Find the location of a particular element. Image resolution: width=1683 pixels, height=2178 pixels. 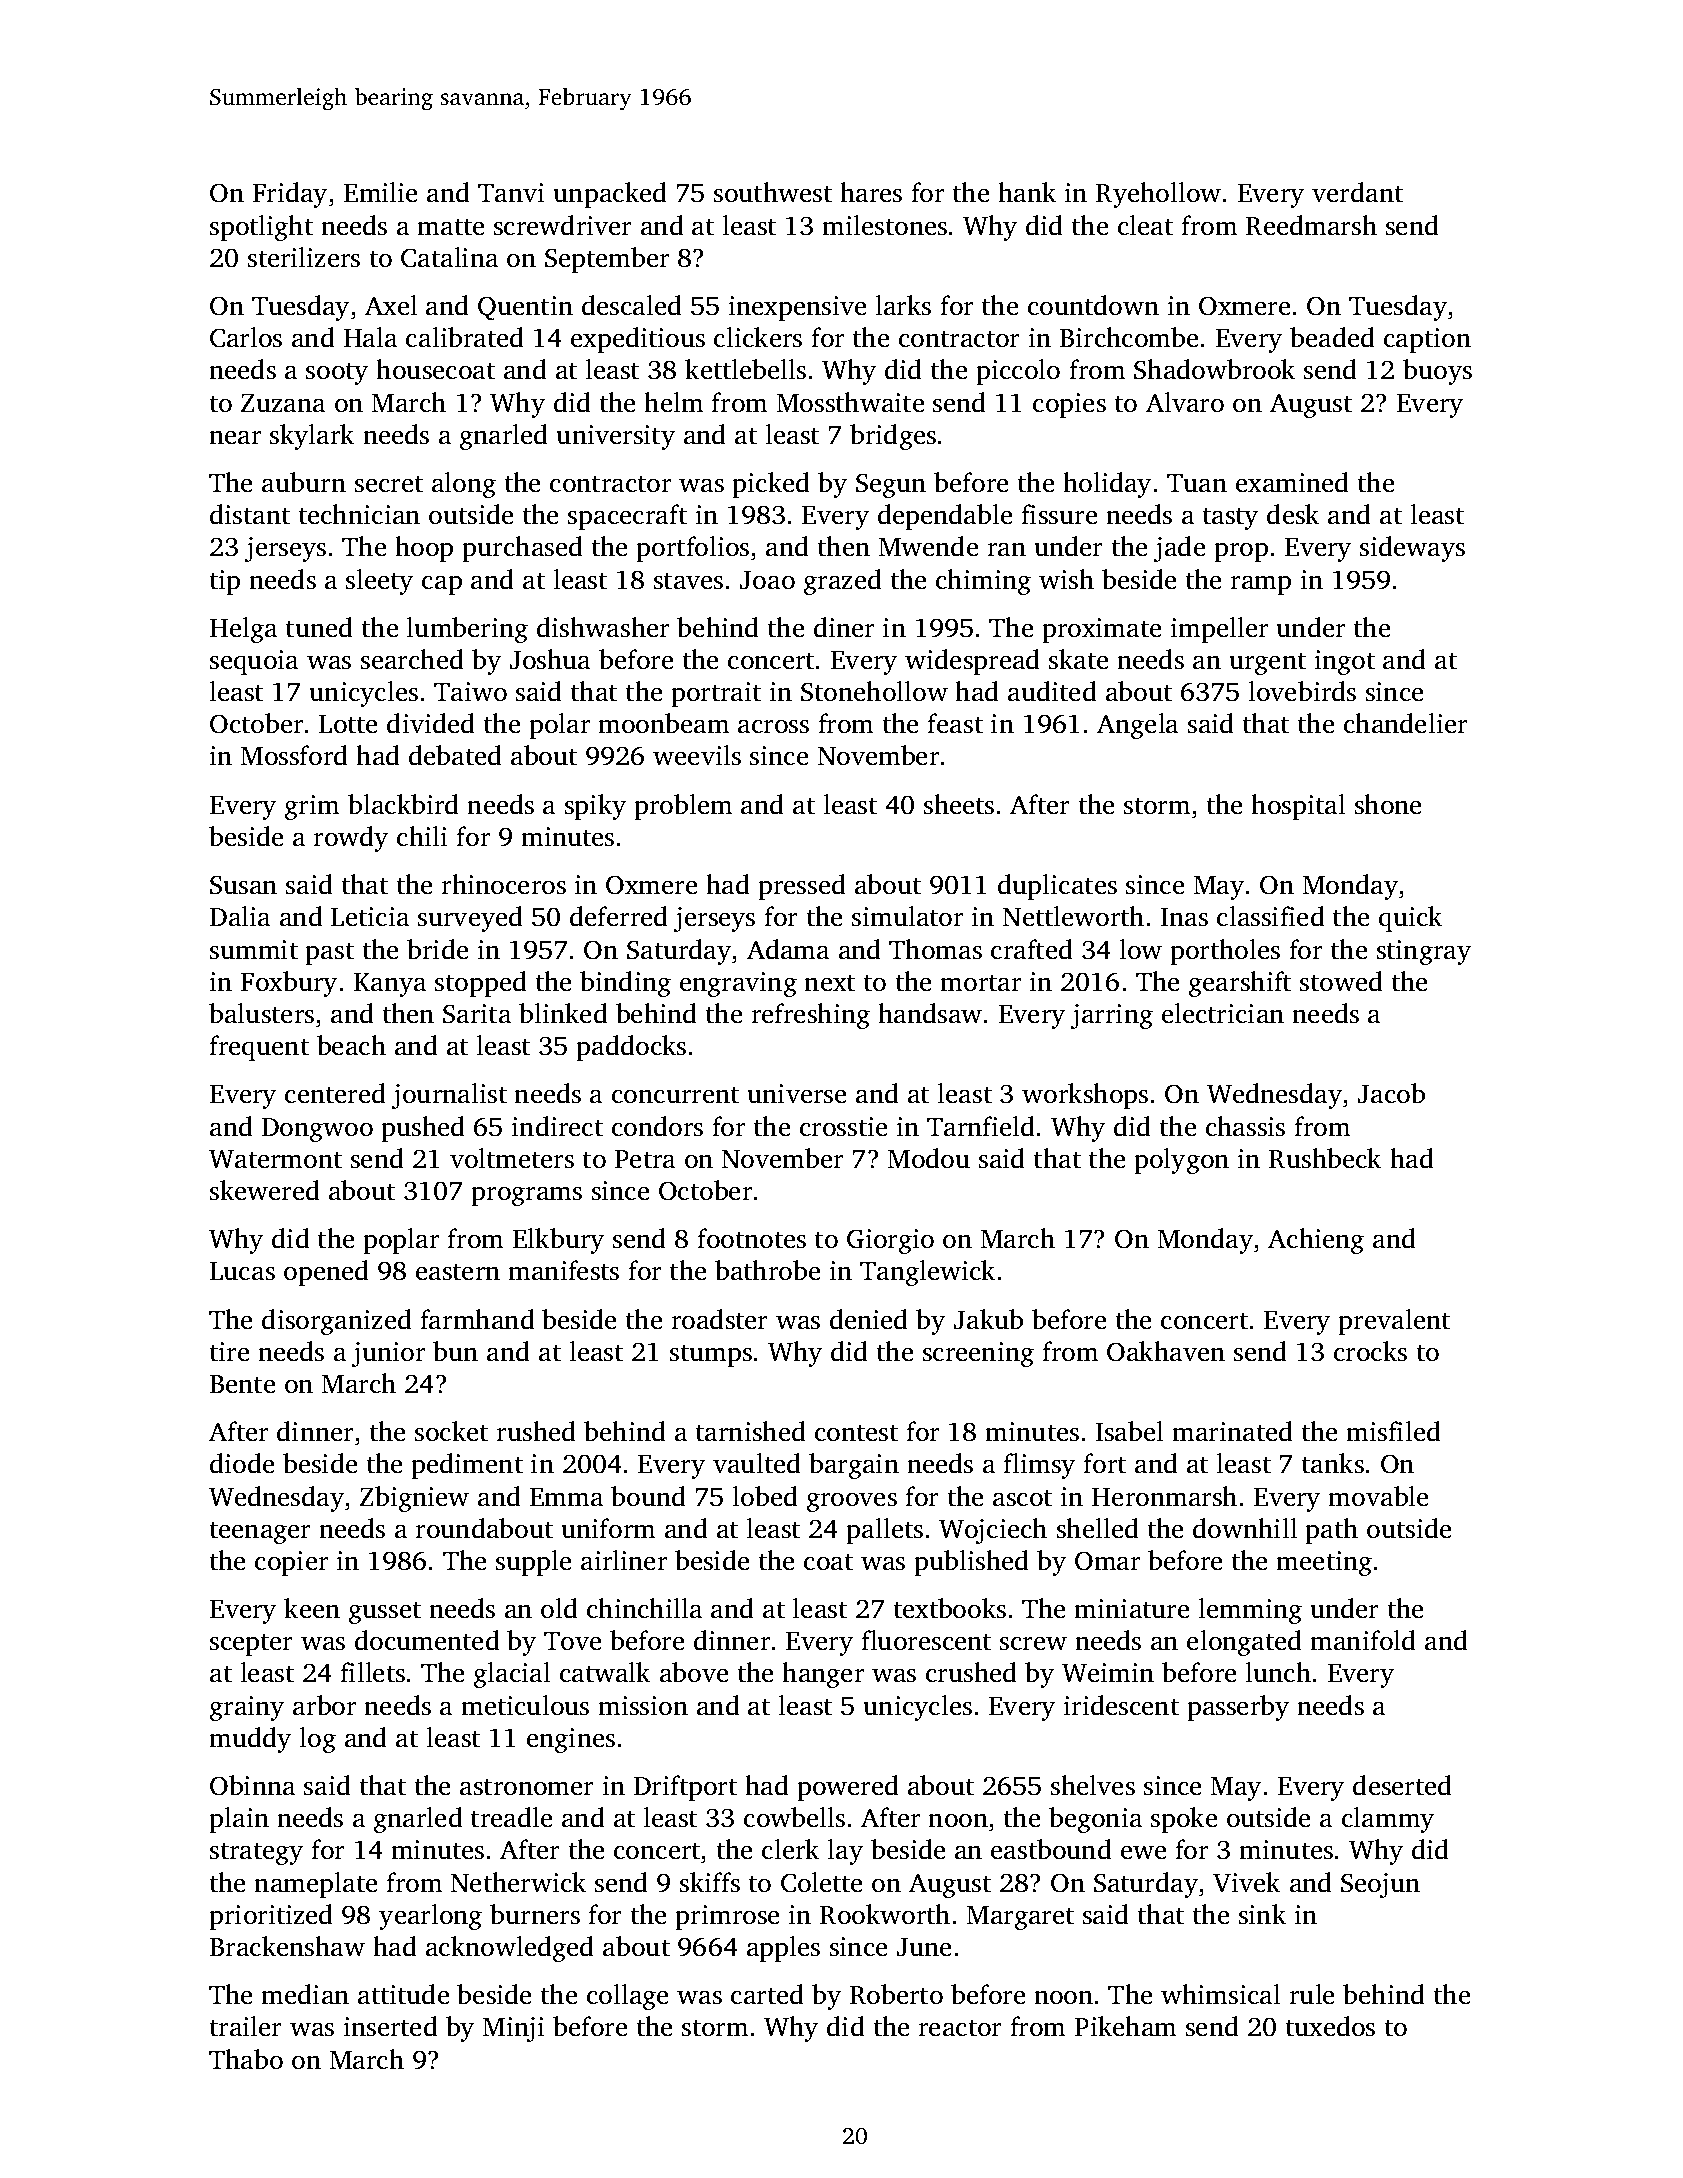

Friday is located at coordinates (289, 195).
